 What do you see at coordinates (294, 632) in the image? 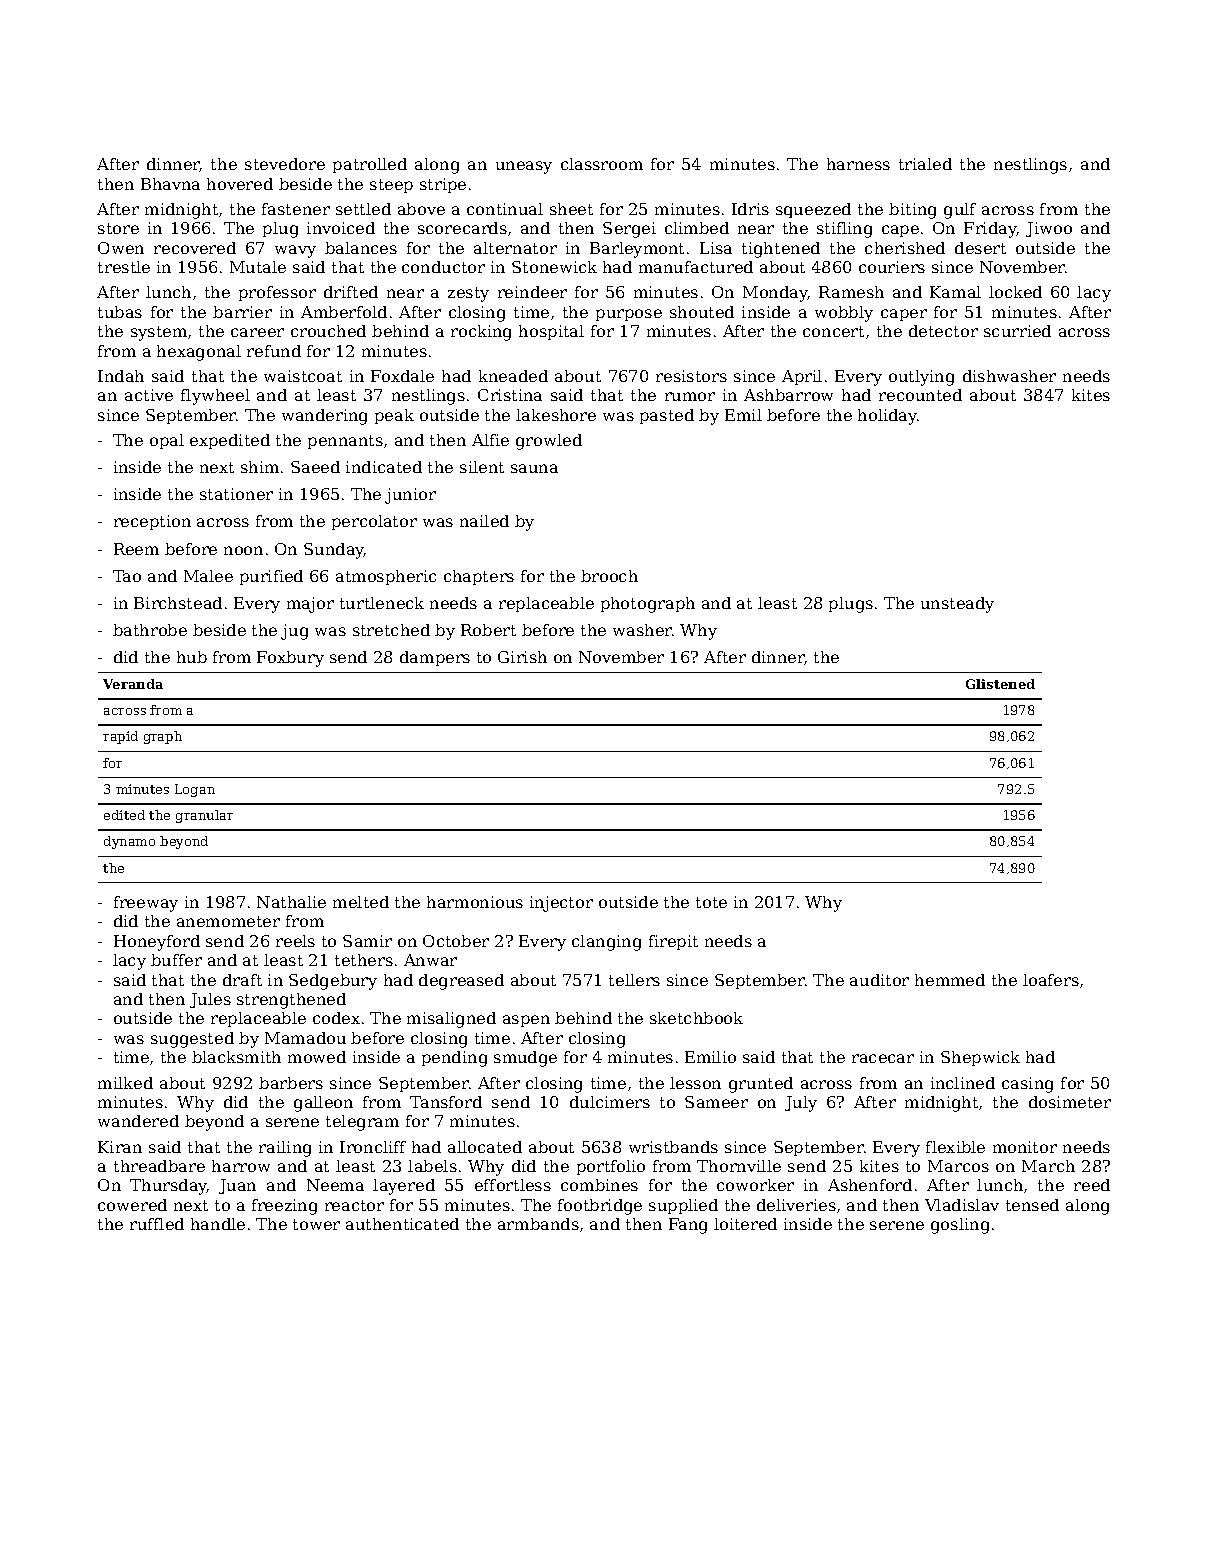
I see `jug` at bounding box center [294, 632].
